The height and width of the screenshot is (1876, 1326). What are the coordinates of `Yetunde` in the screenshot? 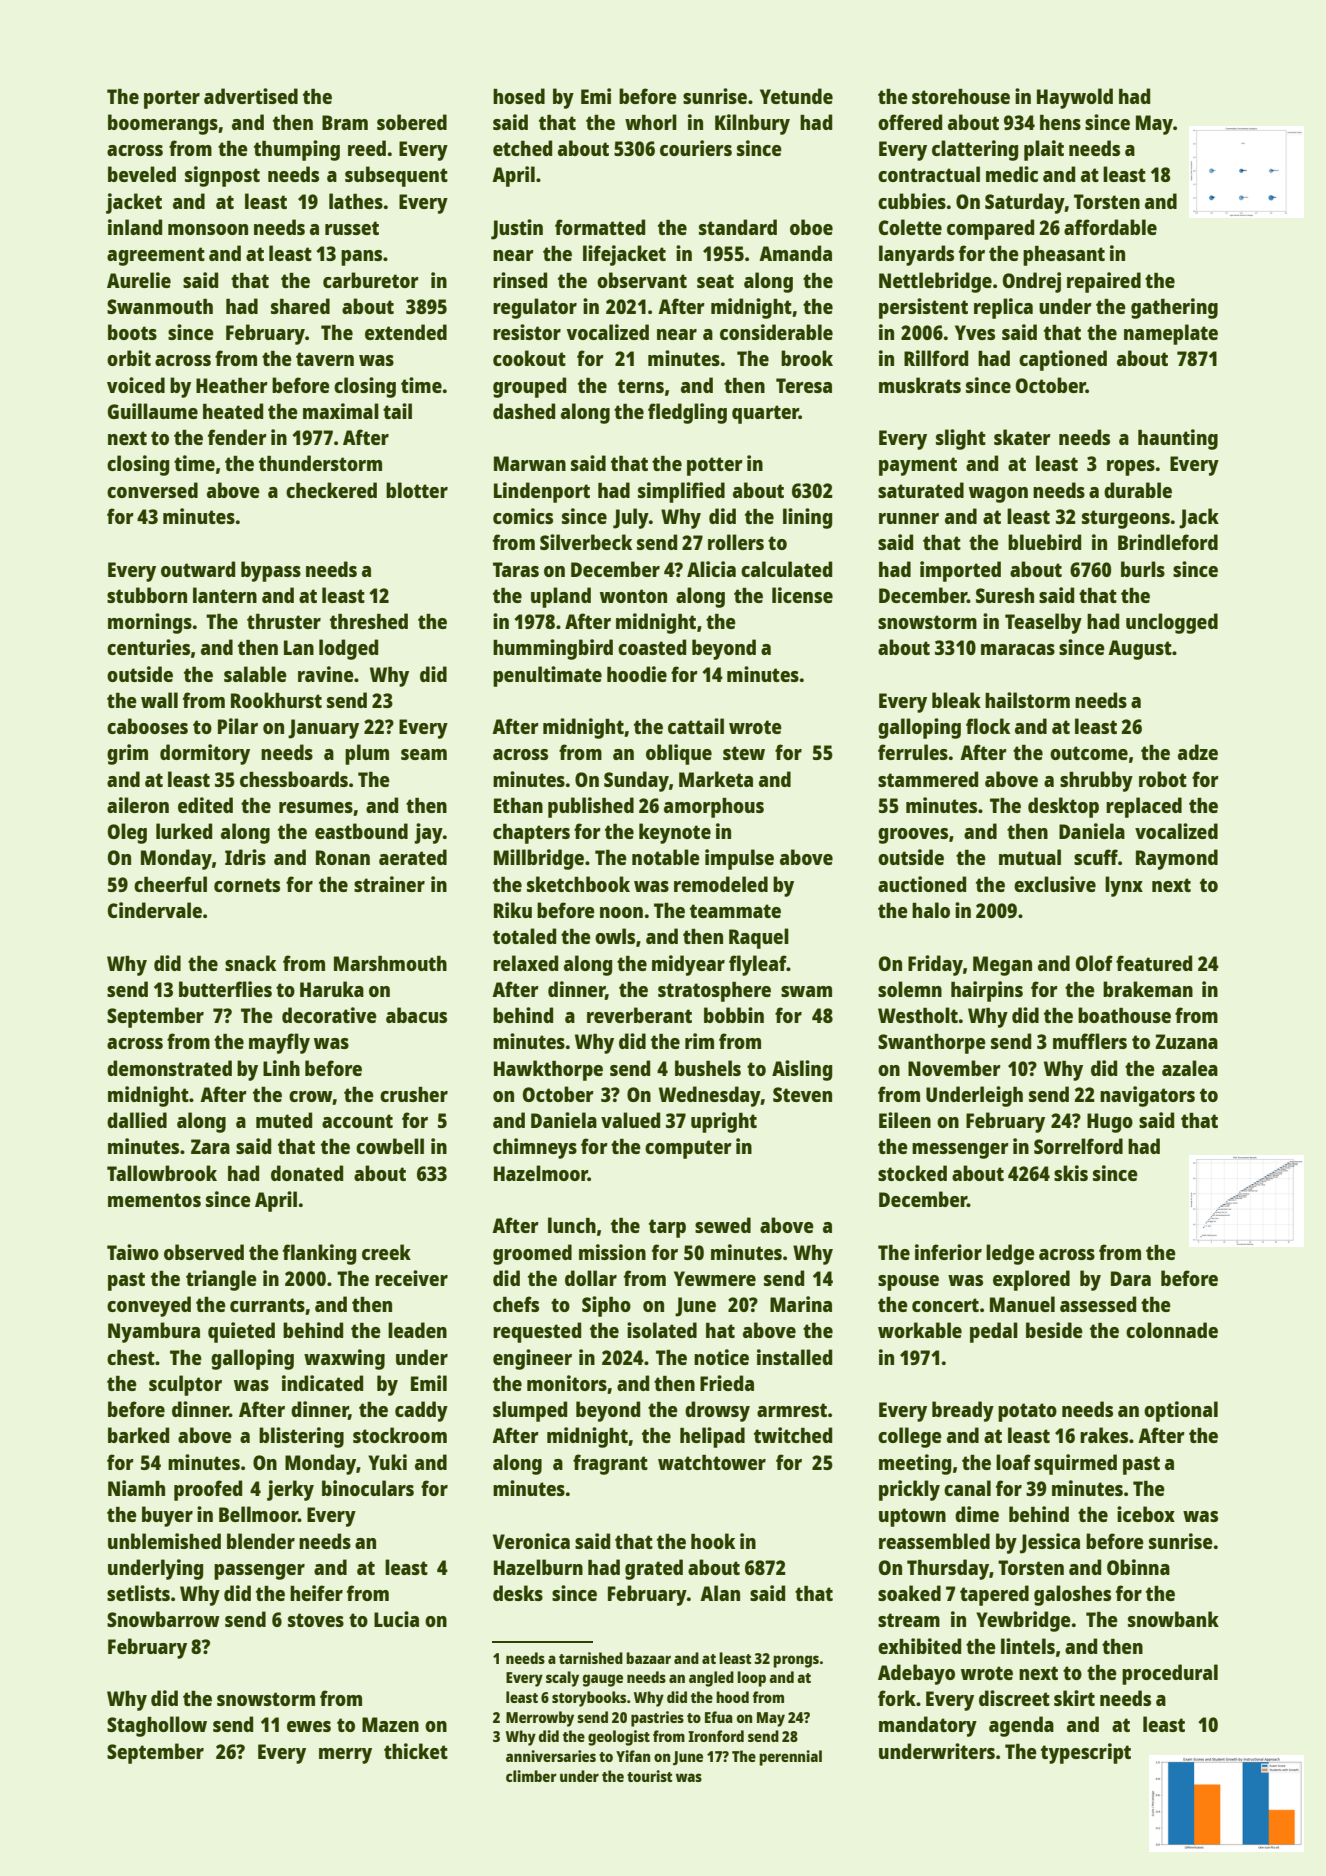 It's located at (796, 96).
